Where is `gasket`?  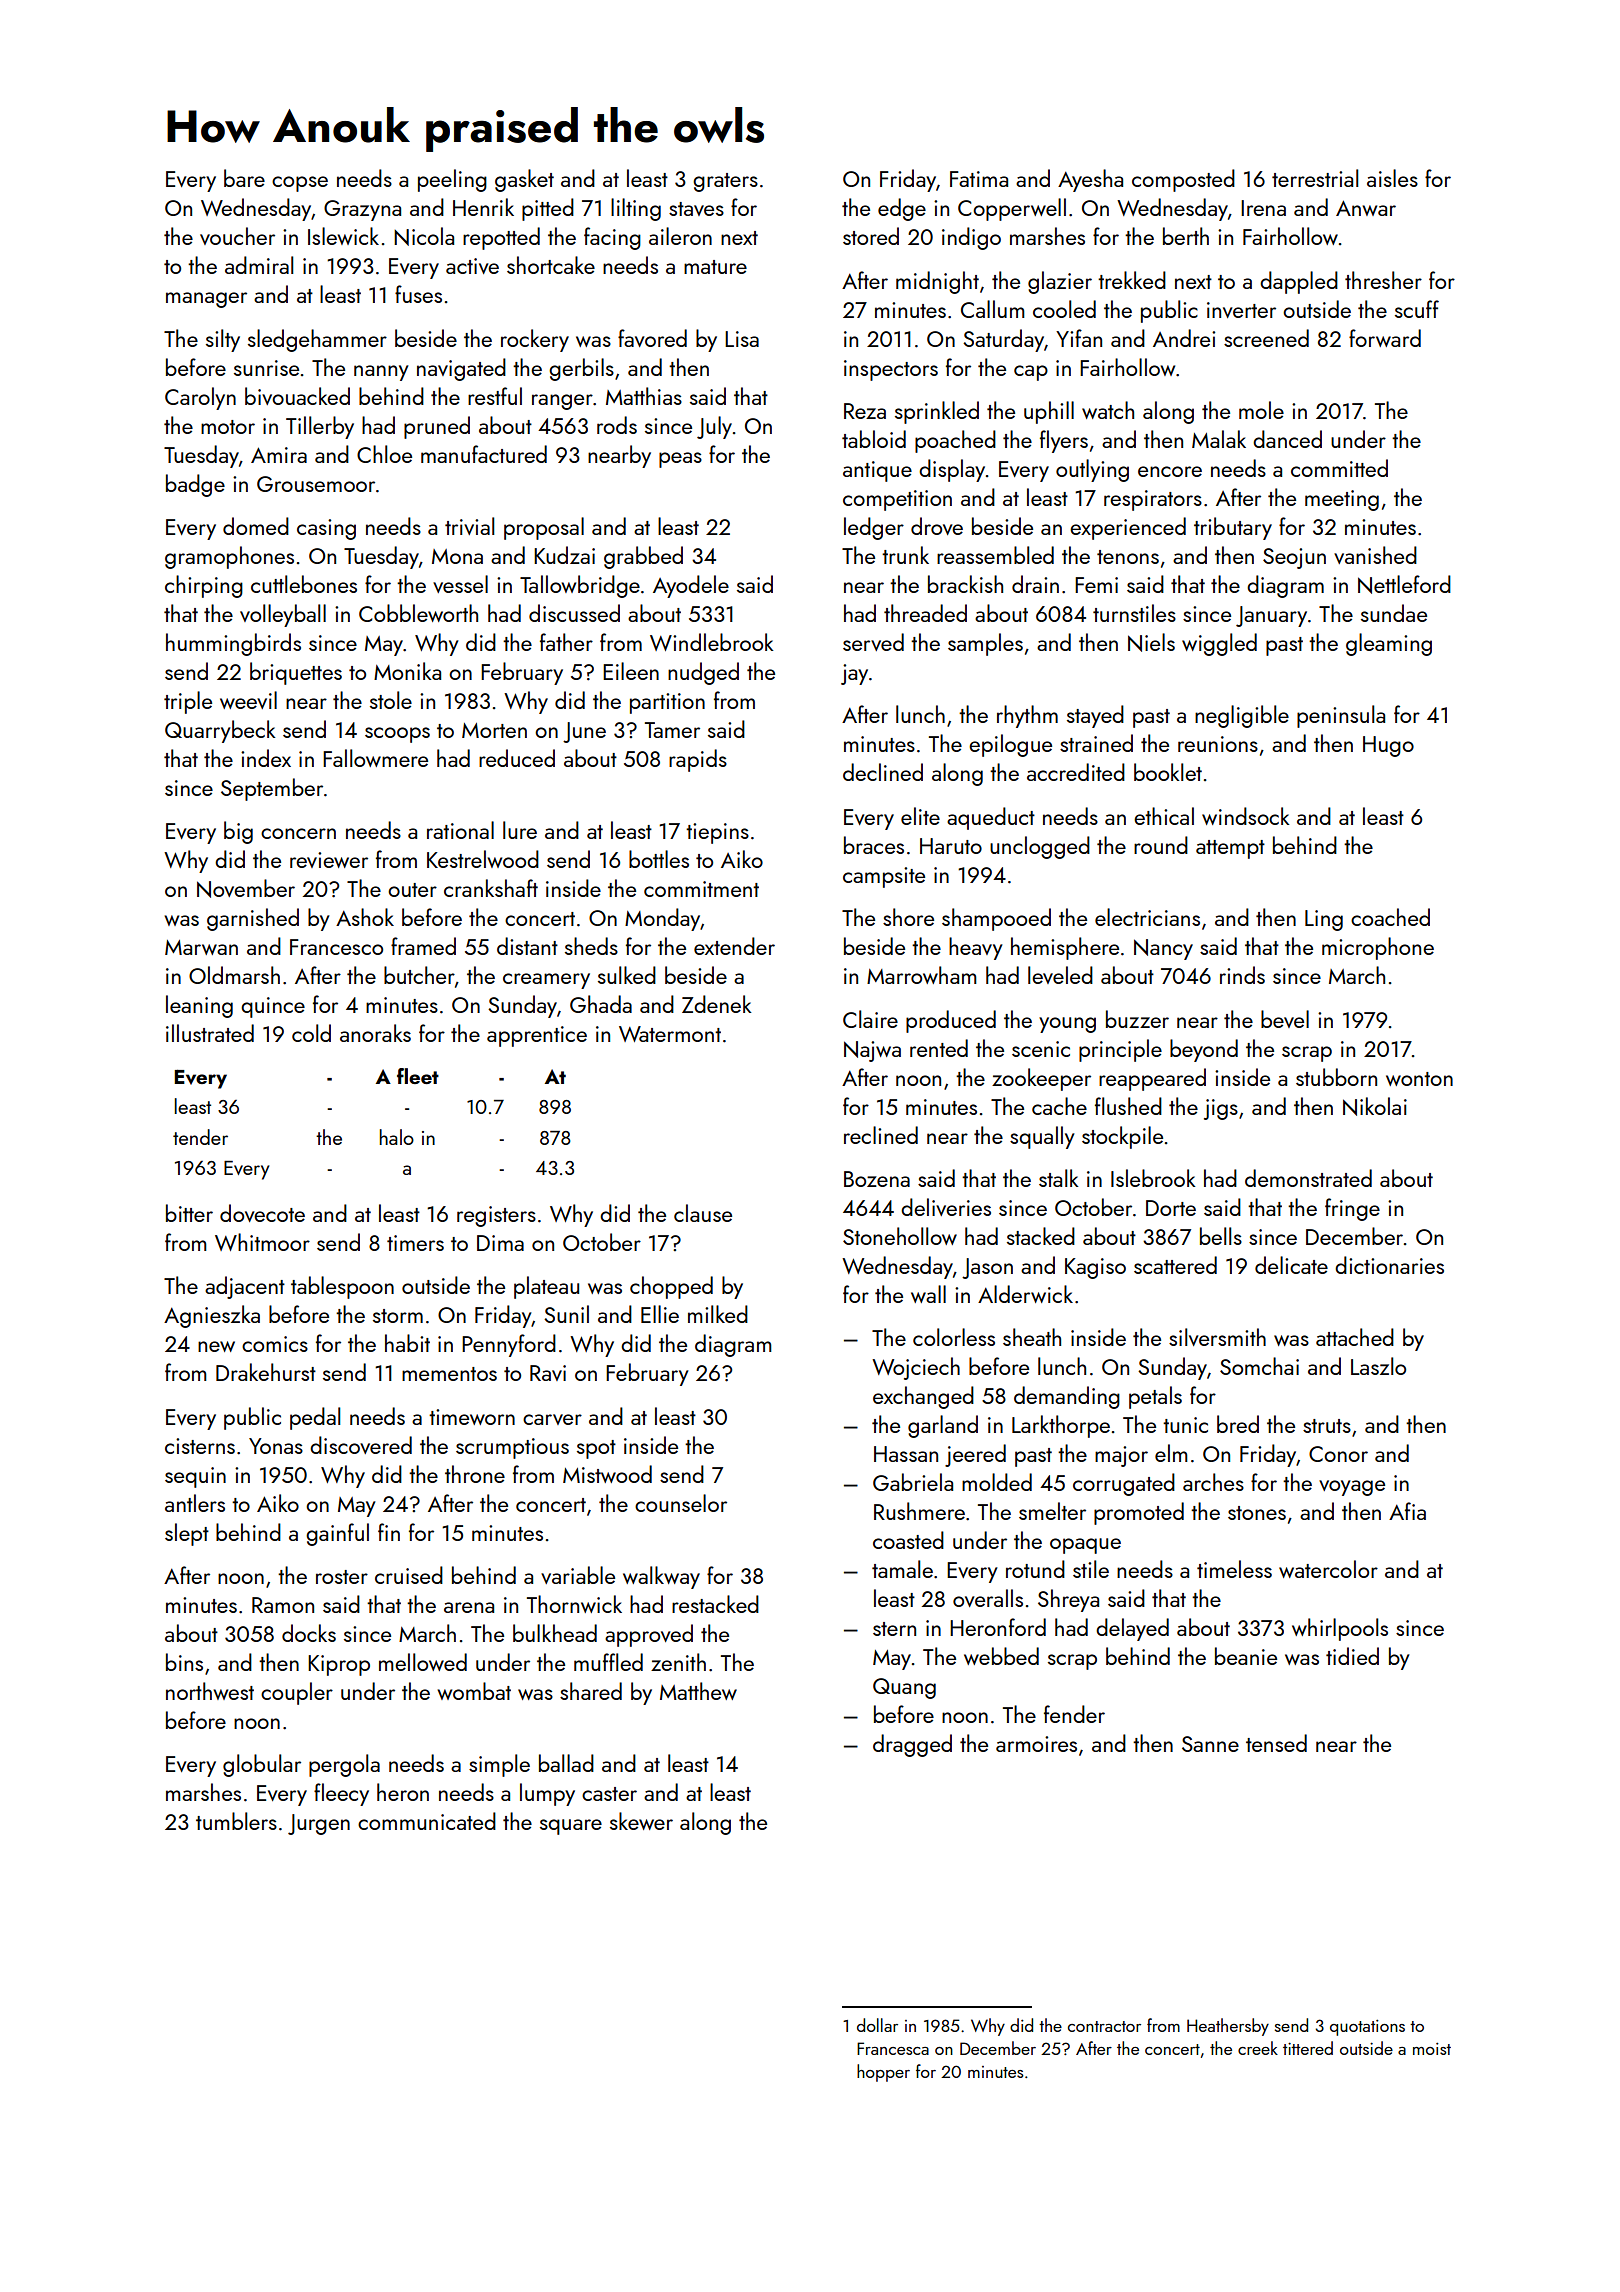
gasket is located at coordinates (524, 180).
